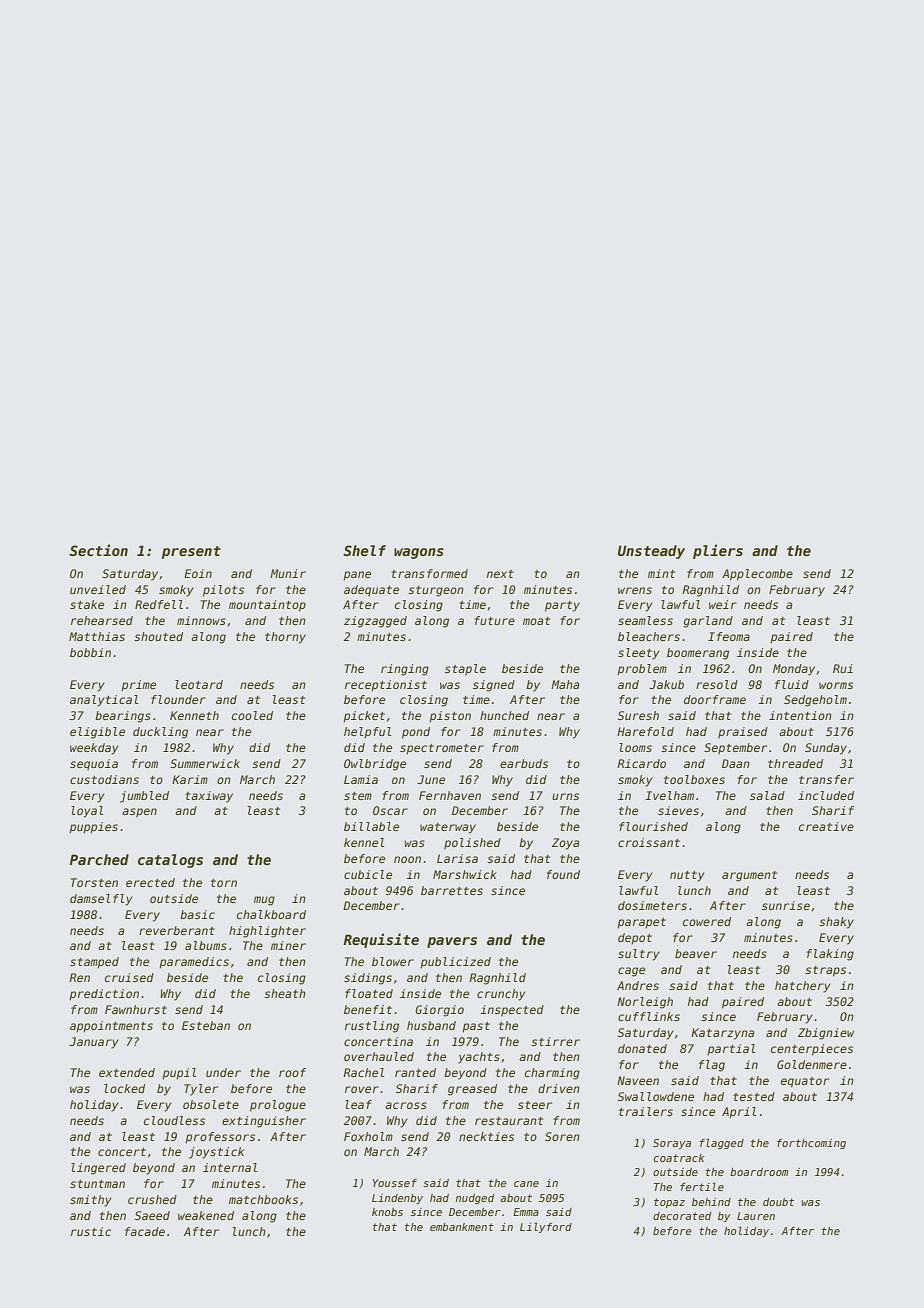 Image resolution: width=924 pixels, height=1308 pixels. Describe the element at coordinates (174, 1120) in the image. I see `cloudless` at that location.
